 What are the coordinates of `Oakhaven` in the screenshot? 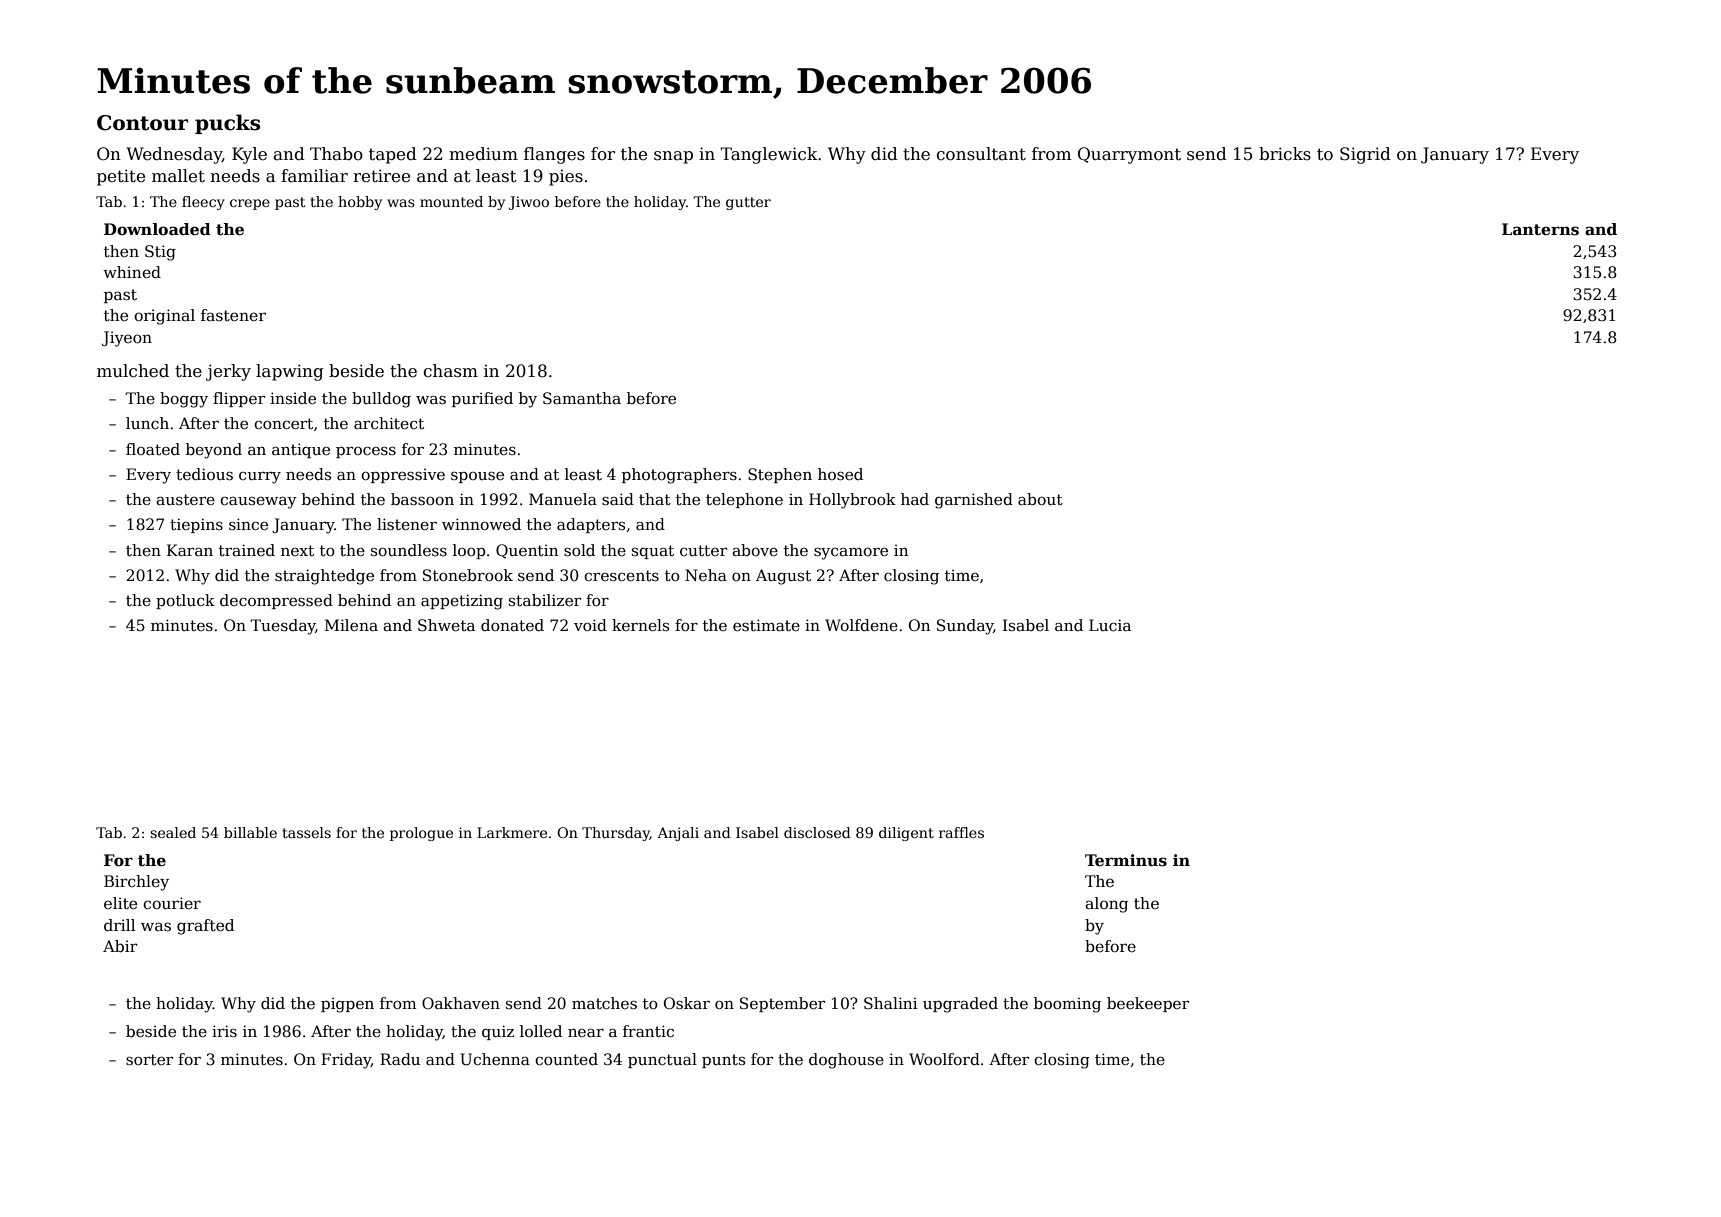 It's located at (461, 1003).
